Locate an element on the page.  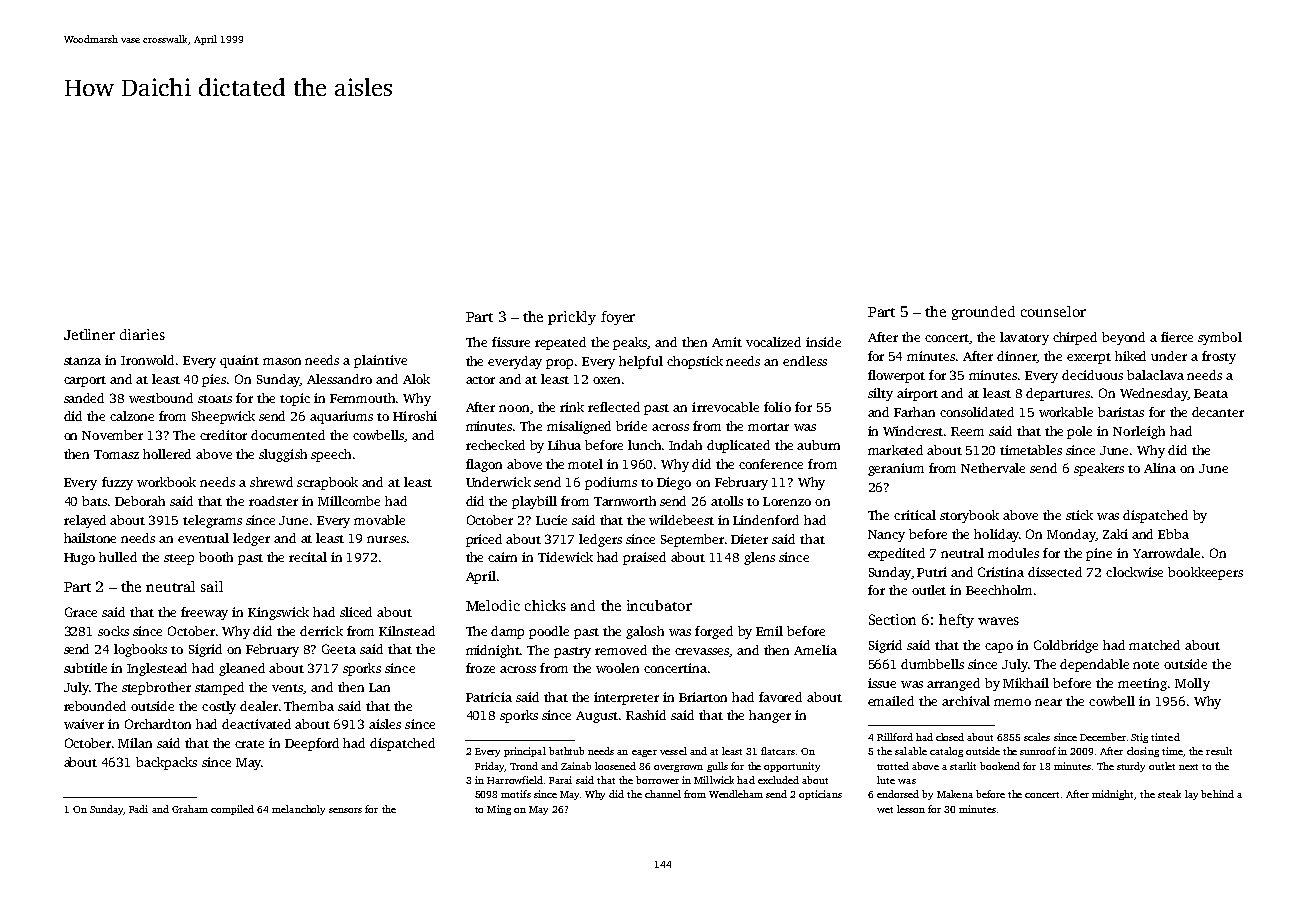
beyond is located at coordinates (1123, 338).
